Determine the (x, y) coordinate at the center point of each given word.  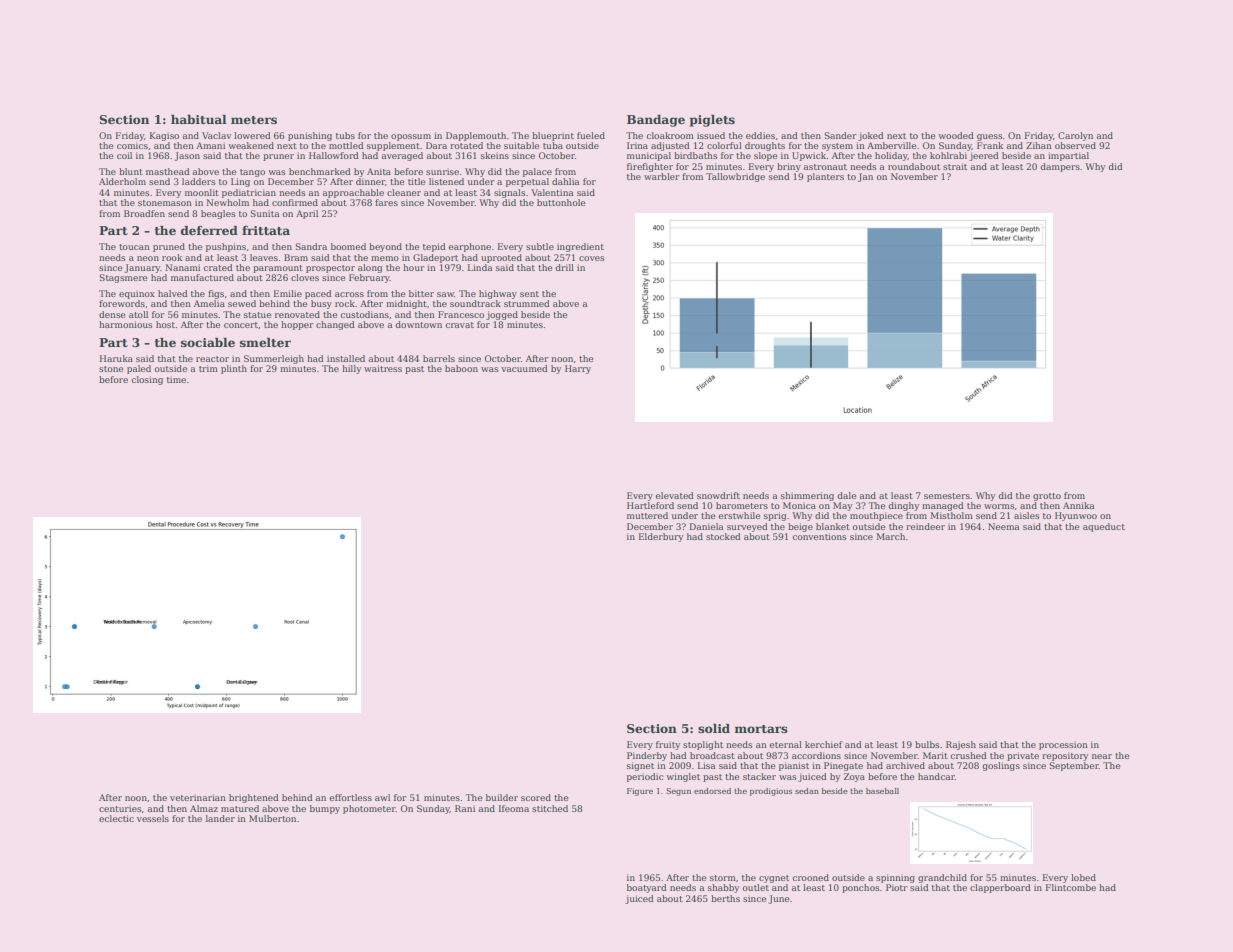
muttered (647, 515)
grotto (1047, 497)
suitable (521, 145)
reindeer (925, 526)
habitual (199, 119)
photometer (369, 809)
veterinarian (198, 797)
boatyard (647, 888)
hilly (351, 369)
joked (871, 136)
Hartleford (650, 505)
